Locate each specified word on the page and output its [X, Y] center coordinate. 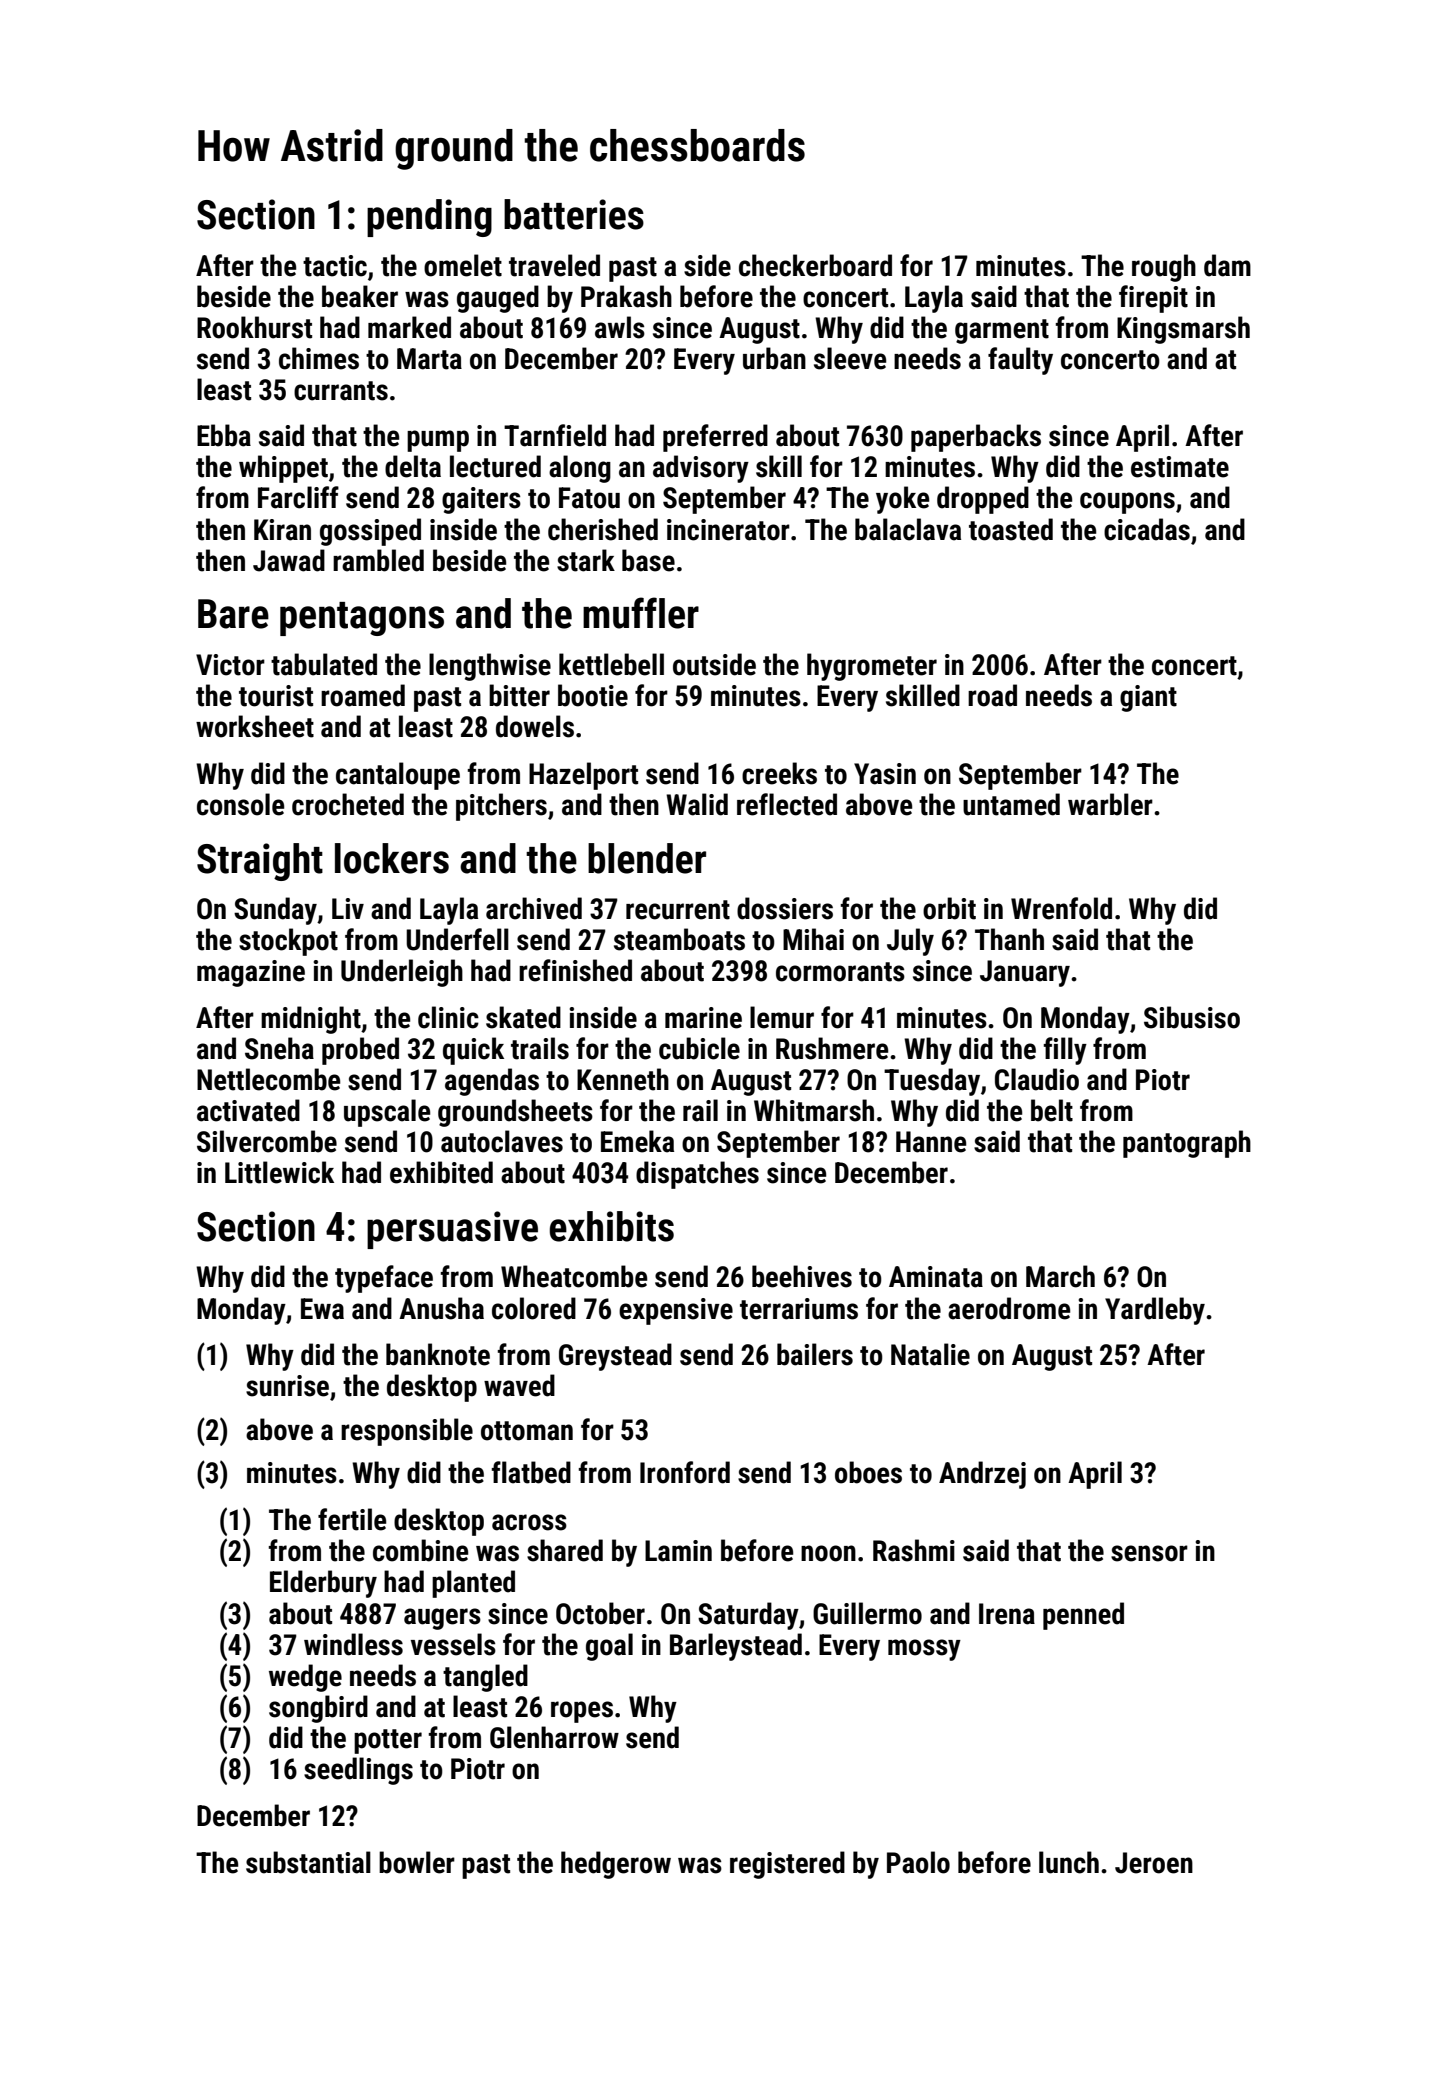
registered [787, 1865]
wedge [305, 1678]
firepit [1153, 299]
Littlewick [279, 1172]
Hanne [931, 1142]
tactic [335, 266]
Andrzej [982, 1475]
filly [1065, 1051]
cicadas [1147, 529]
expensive [676, 1311]
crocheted [348, 804]
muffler [641, 613]
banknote [438, 1354]
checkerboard [815, 265]
